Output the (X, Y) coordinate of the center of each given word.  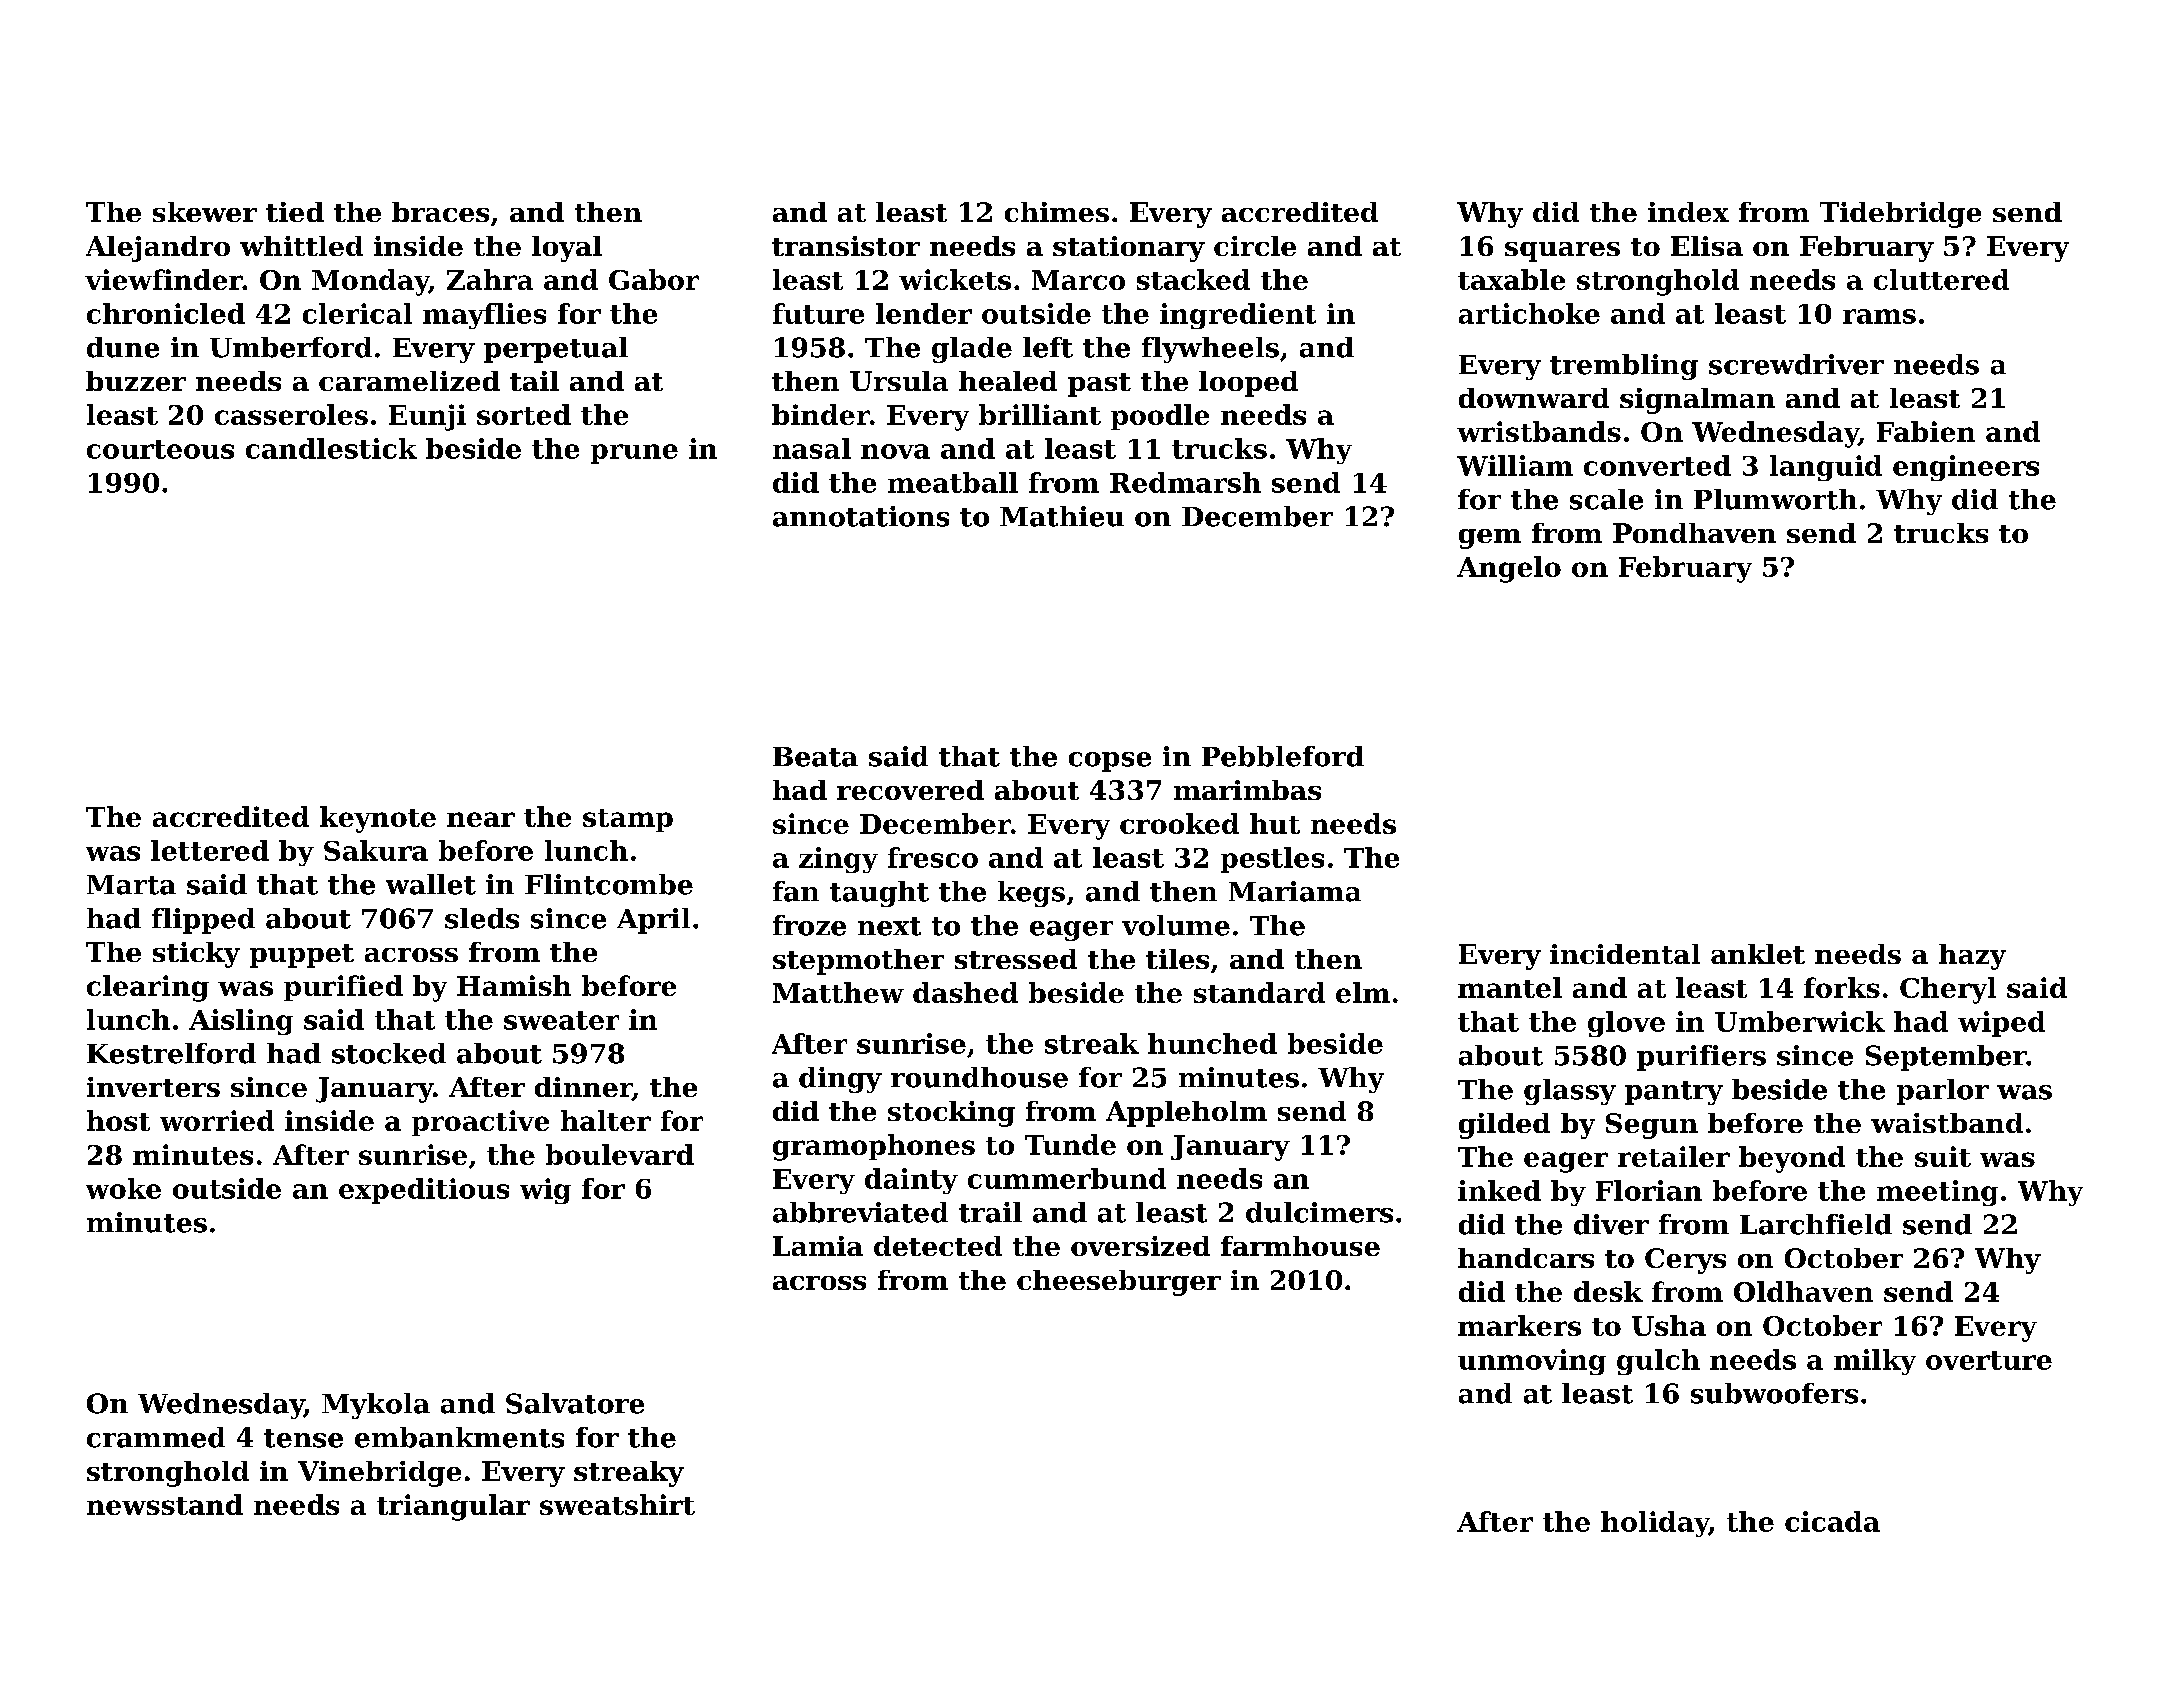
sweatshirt (617, 1504)
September (1946, 1058)
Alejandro (158, 249)
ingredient (1238, 316)
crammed (156, 1437)
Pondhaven (1694, 533)
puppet (302, 956)
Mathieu (1062, 516)
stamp (628, 820)
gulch (1658, 1362)
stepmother (858, 962)
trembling (1624, 367)
